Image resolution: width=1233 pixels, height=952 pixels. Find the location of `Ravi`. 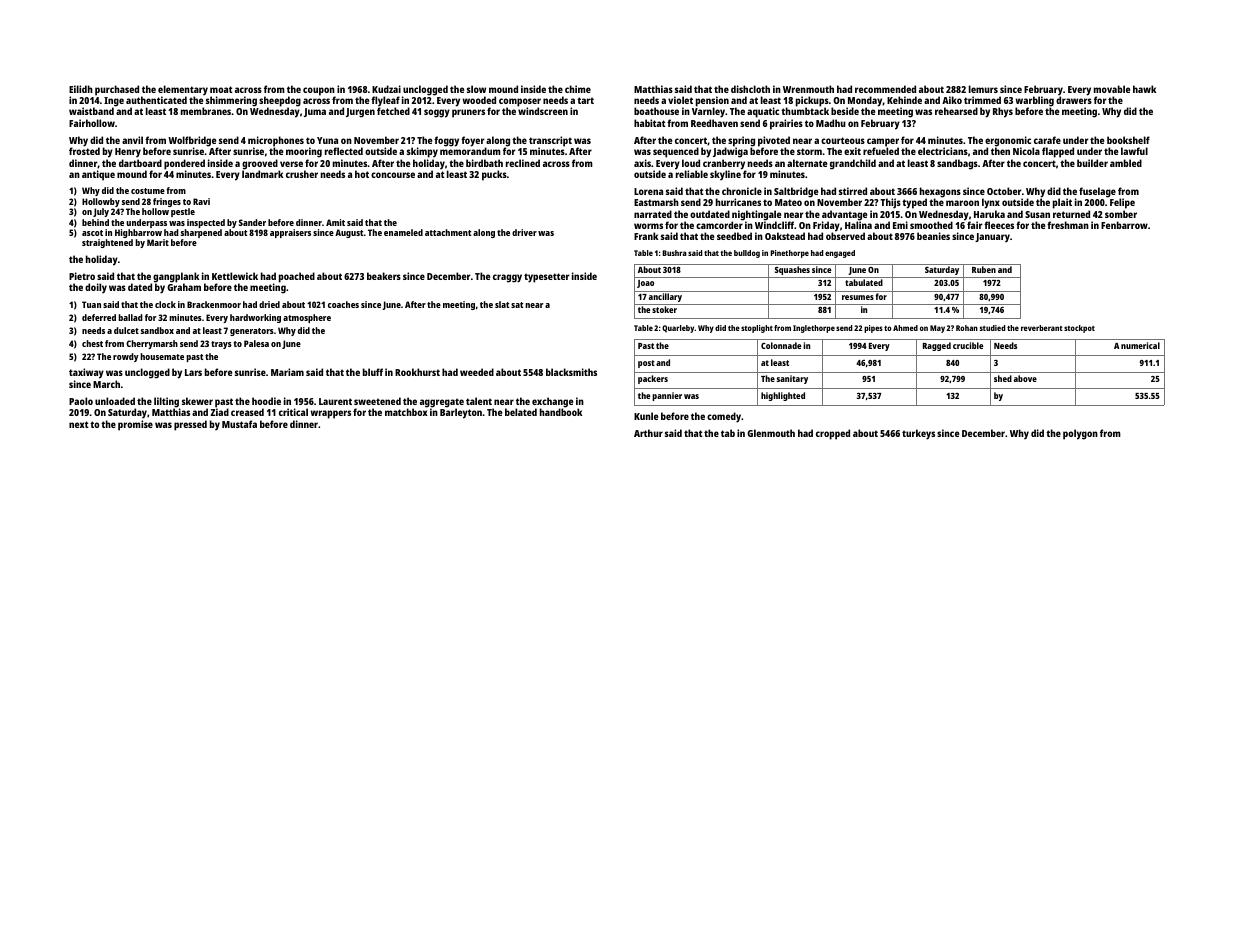

Ravi is located at coordinates (201, 201).
